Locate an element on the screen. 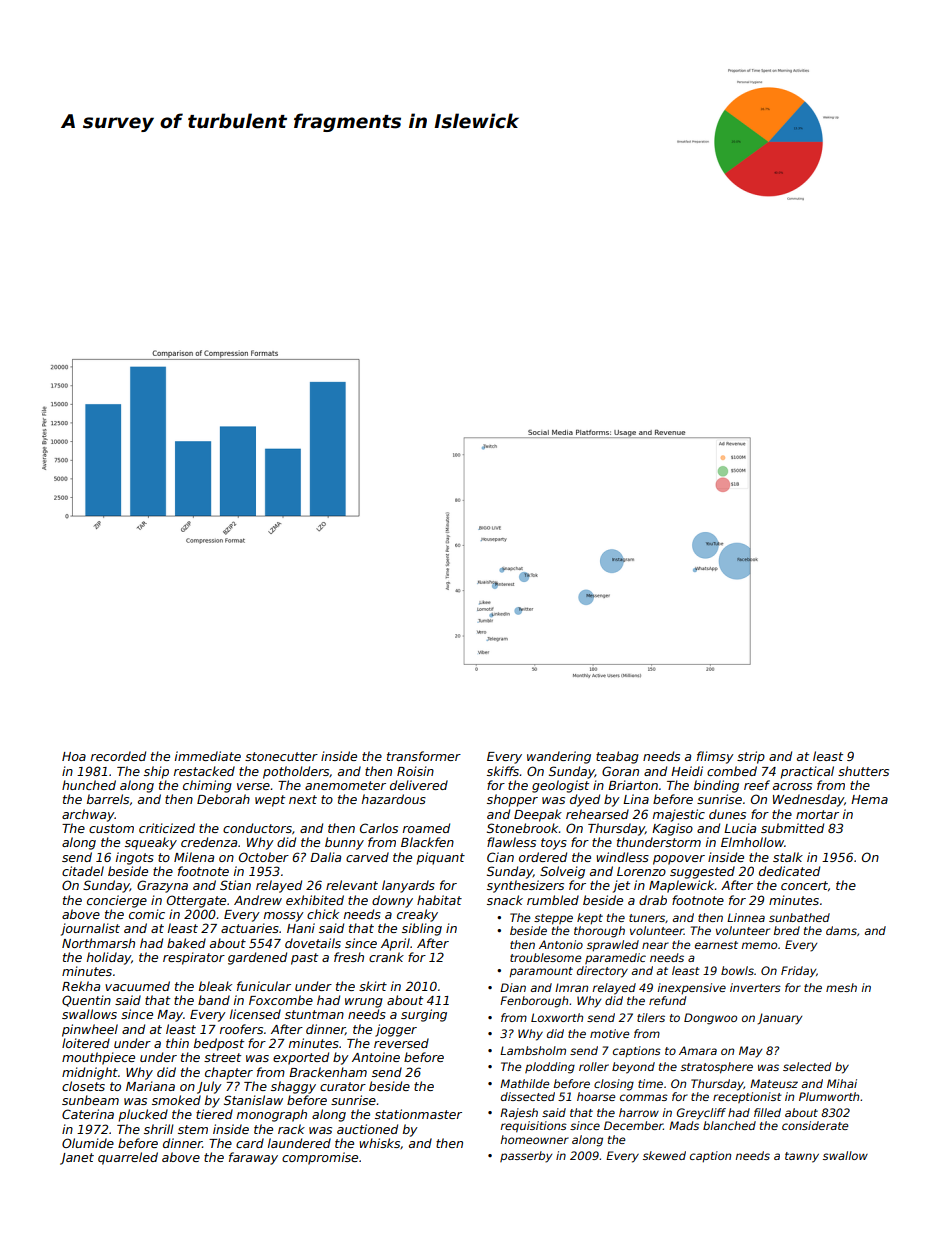  wandering is located at coordinates (559, 757).
